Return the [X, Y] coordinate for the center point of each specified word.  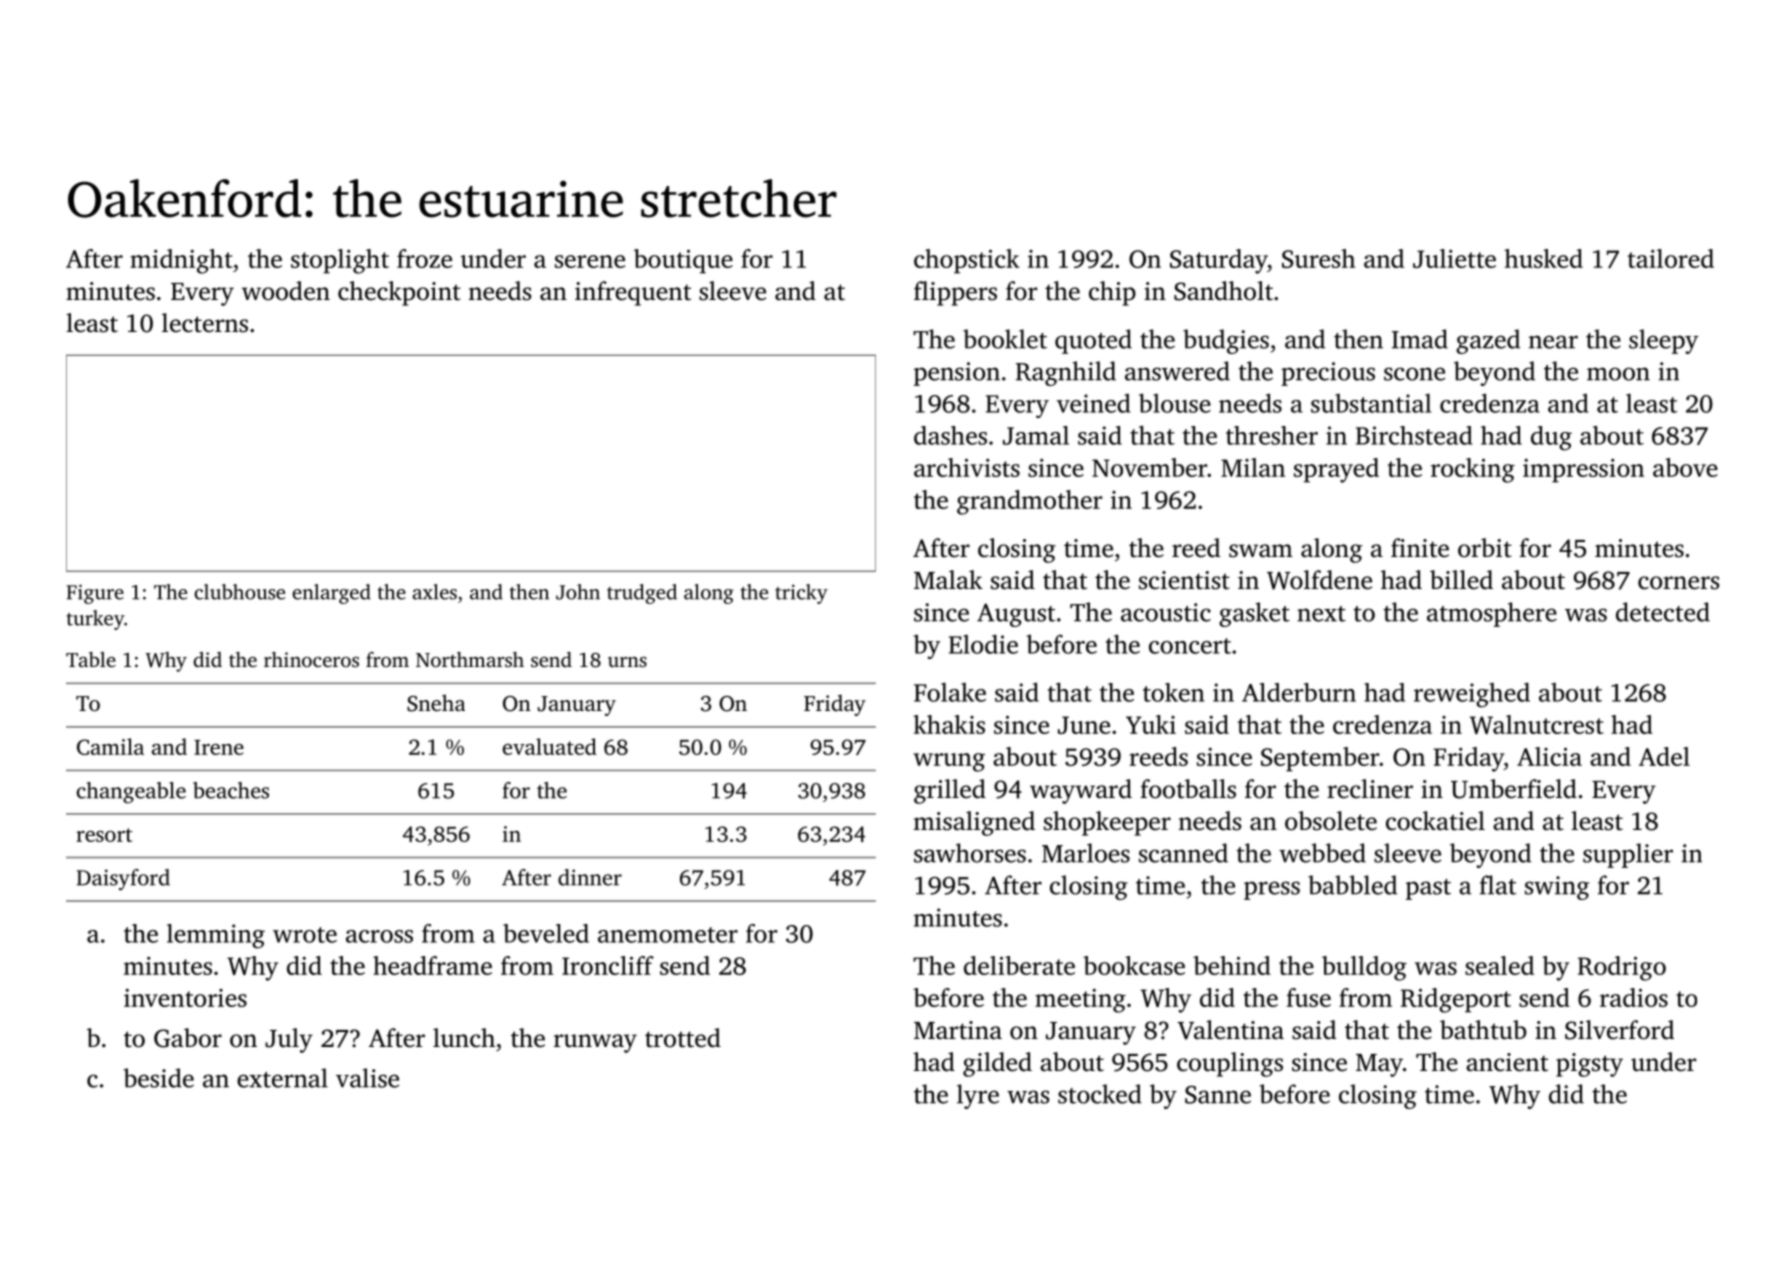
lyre [978, 1096]
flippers [955, 293]
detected [1663, 612]
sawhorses [970, 853]
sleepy [1664, 341]
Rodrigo [1622, 968]
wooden [286, 291]
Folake [950, 692]
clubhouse [239, 592]
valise [367, 1078]
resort [104, 835]
